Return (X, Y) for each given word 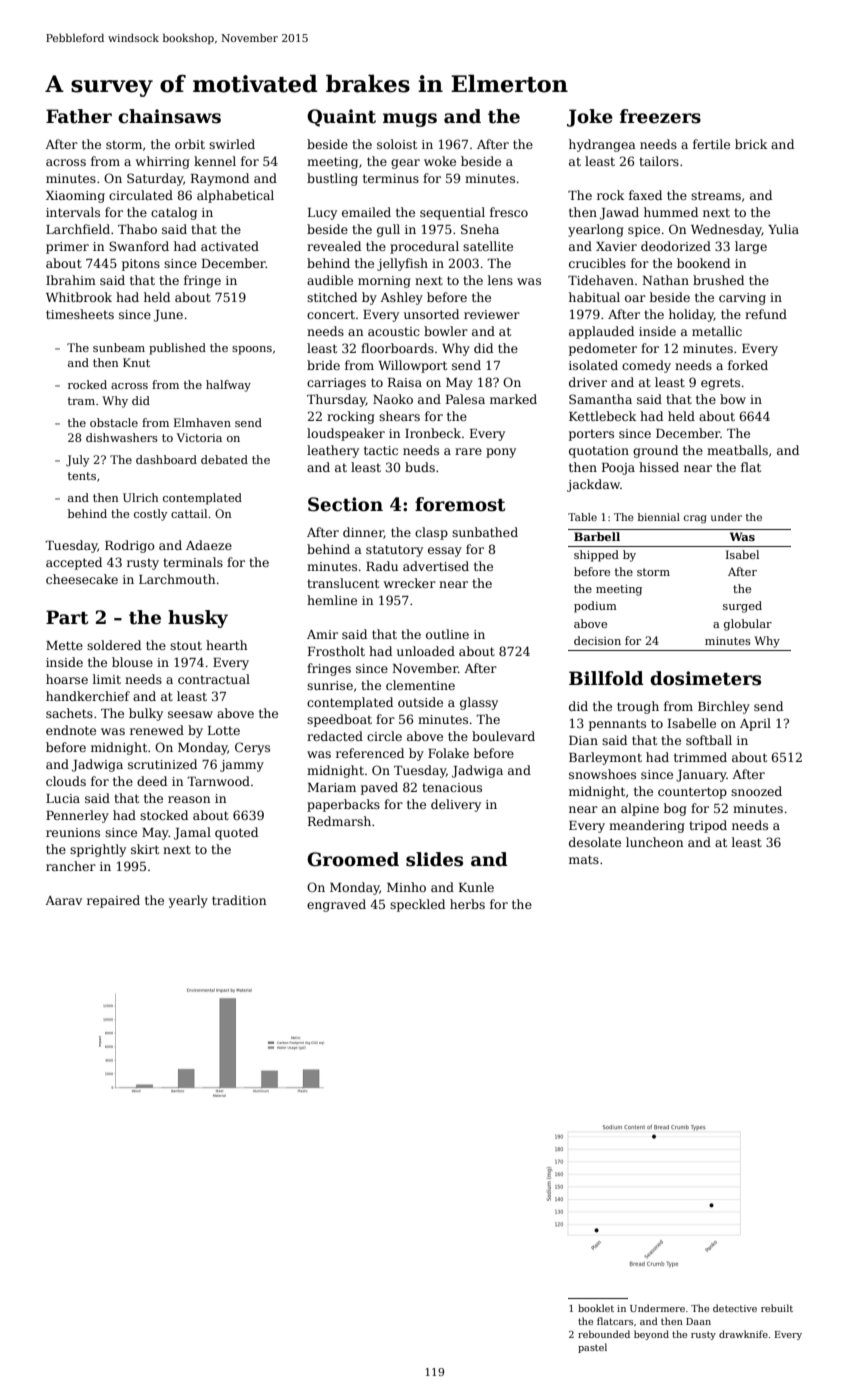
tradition (239, 900)
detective (735, 1308)
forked (748, 365)
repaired (113, 901)
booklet (596, 1308)
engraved (336, 905)
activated (230, 246)
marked (513, 399)
